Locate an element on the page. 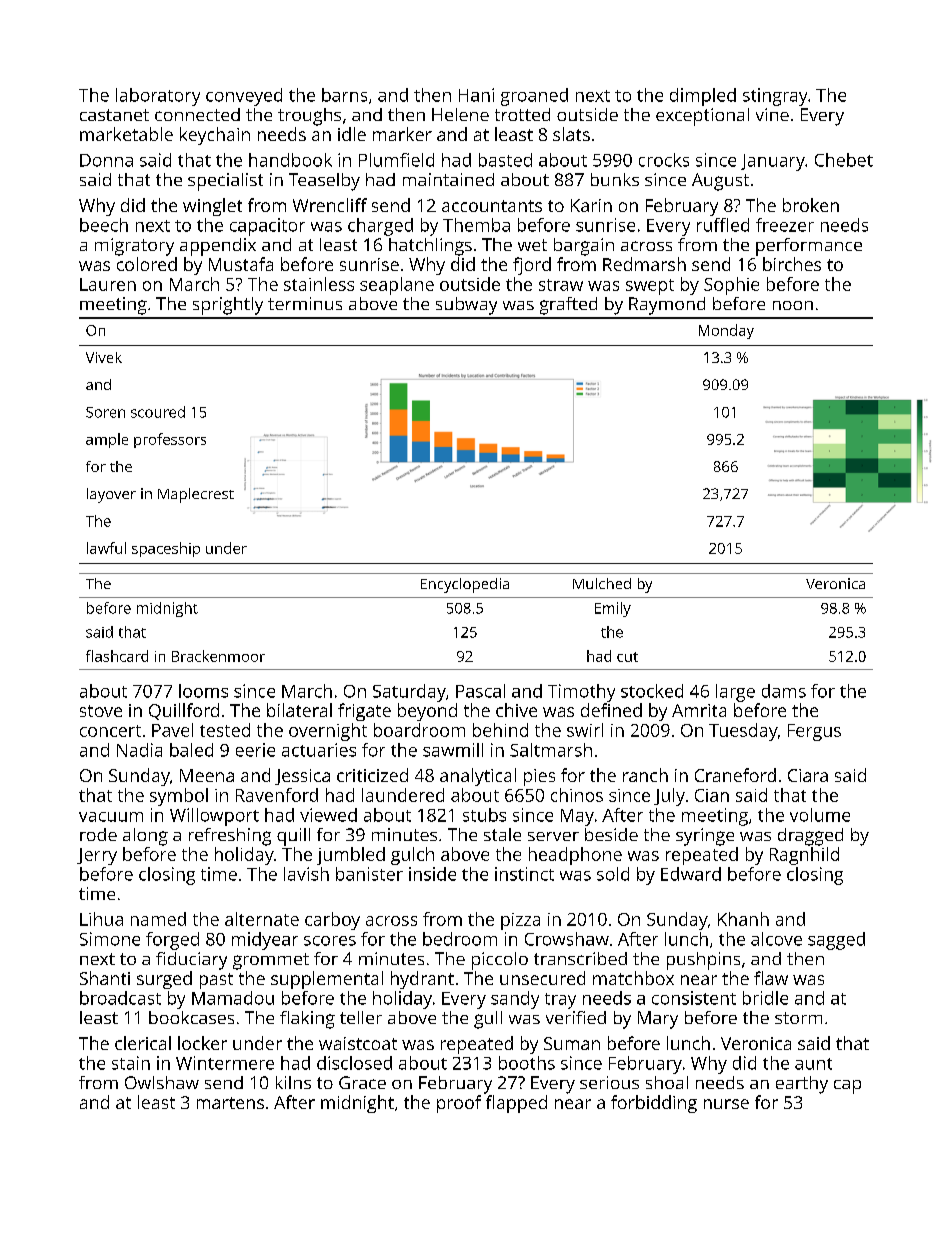 The height and width of the document is (1233, 952). Crowshaw is located at coordinates (567, 939).
